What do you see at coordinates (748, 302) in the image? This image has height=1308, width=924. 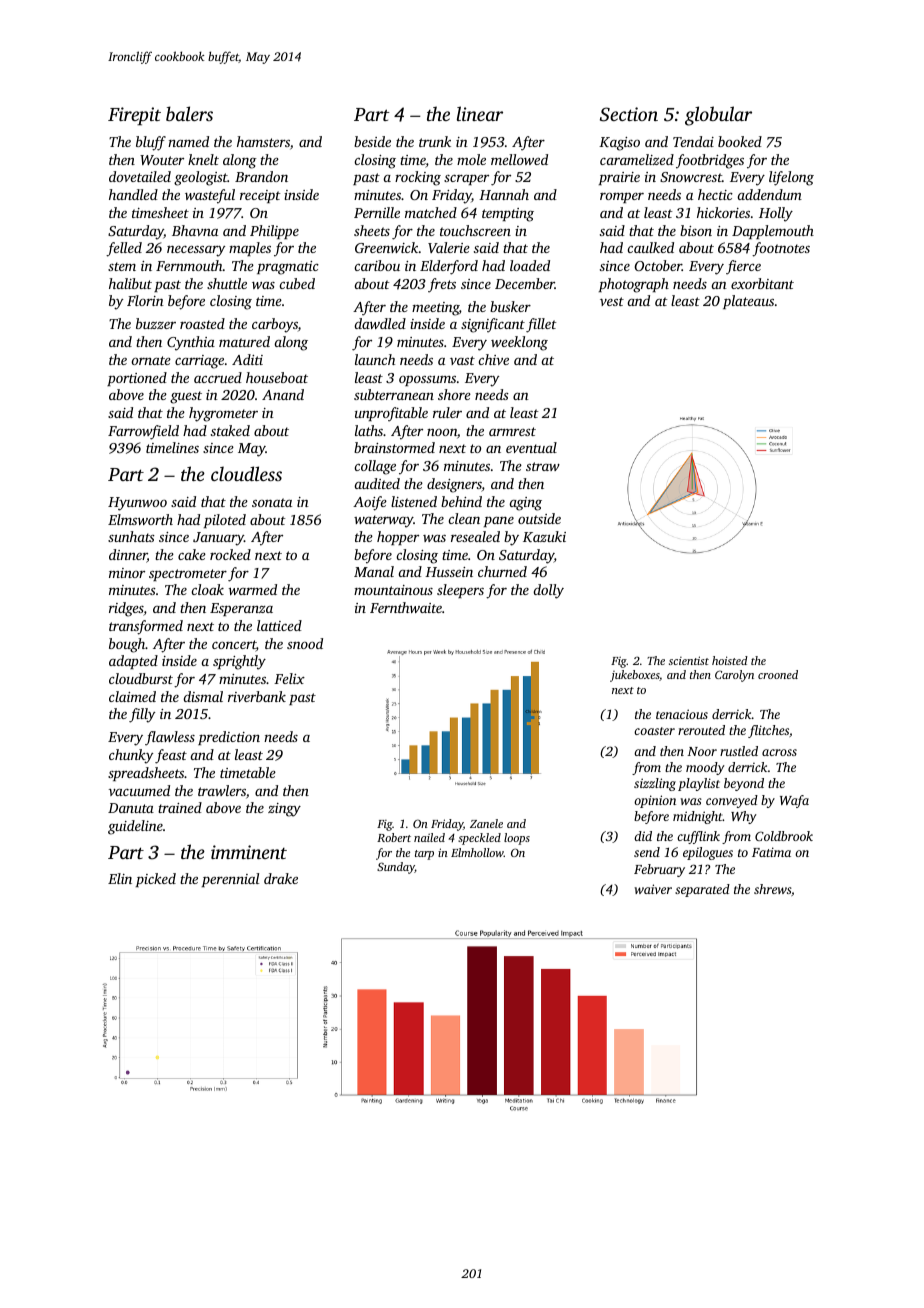 I see `plateaus` at bounding box center [748, 302].
